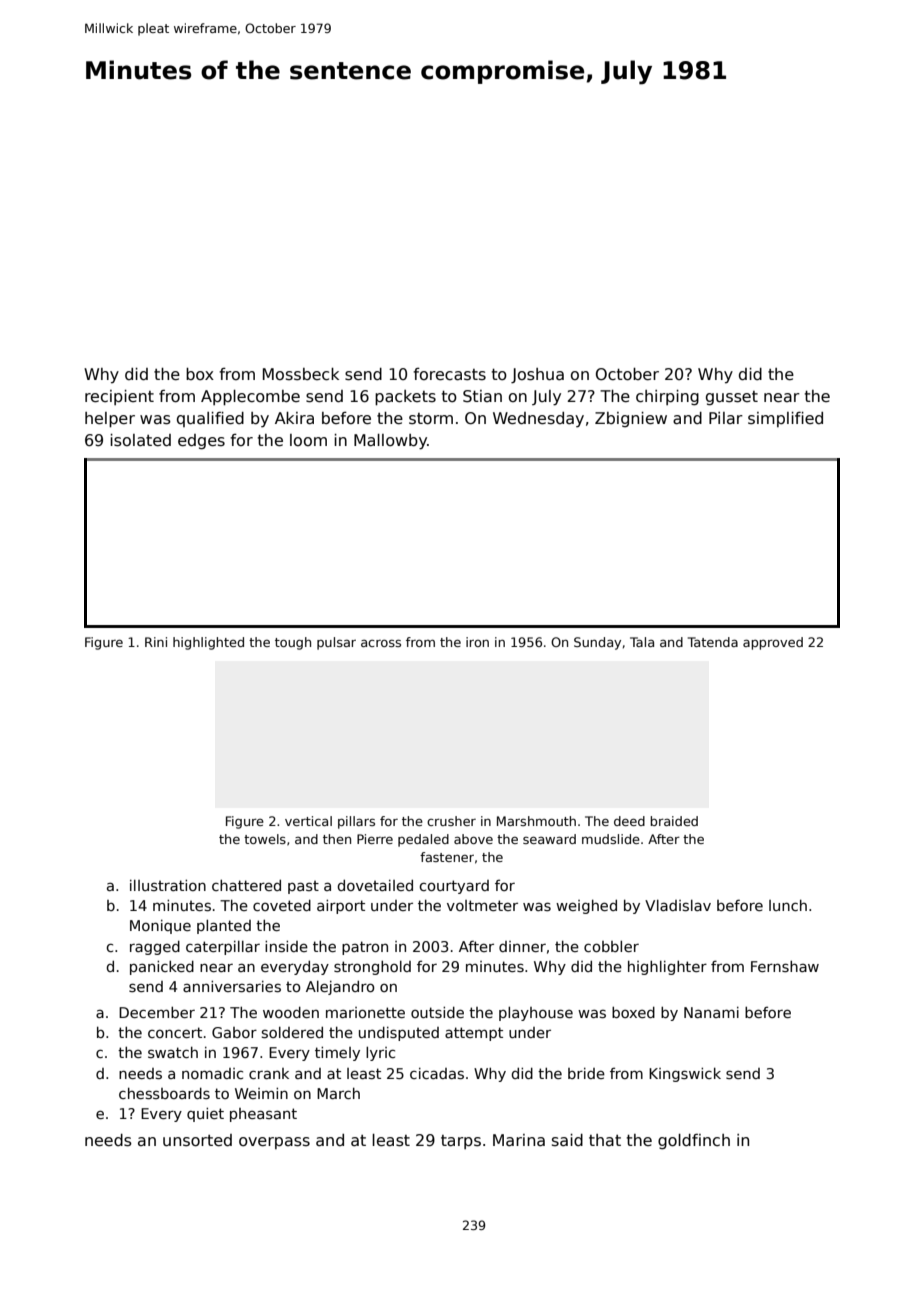 The width and height of the page is (924, 1311). Describe the element at coordinates (732, 398) in the page. I see `gusset` at that location.
